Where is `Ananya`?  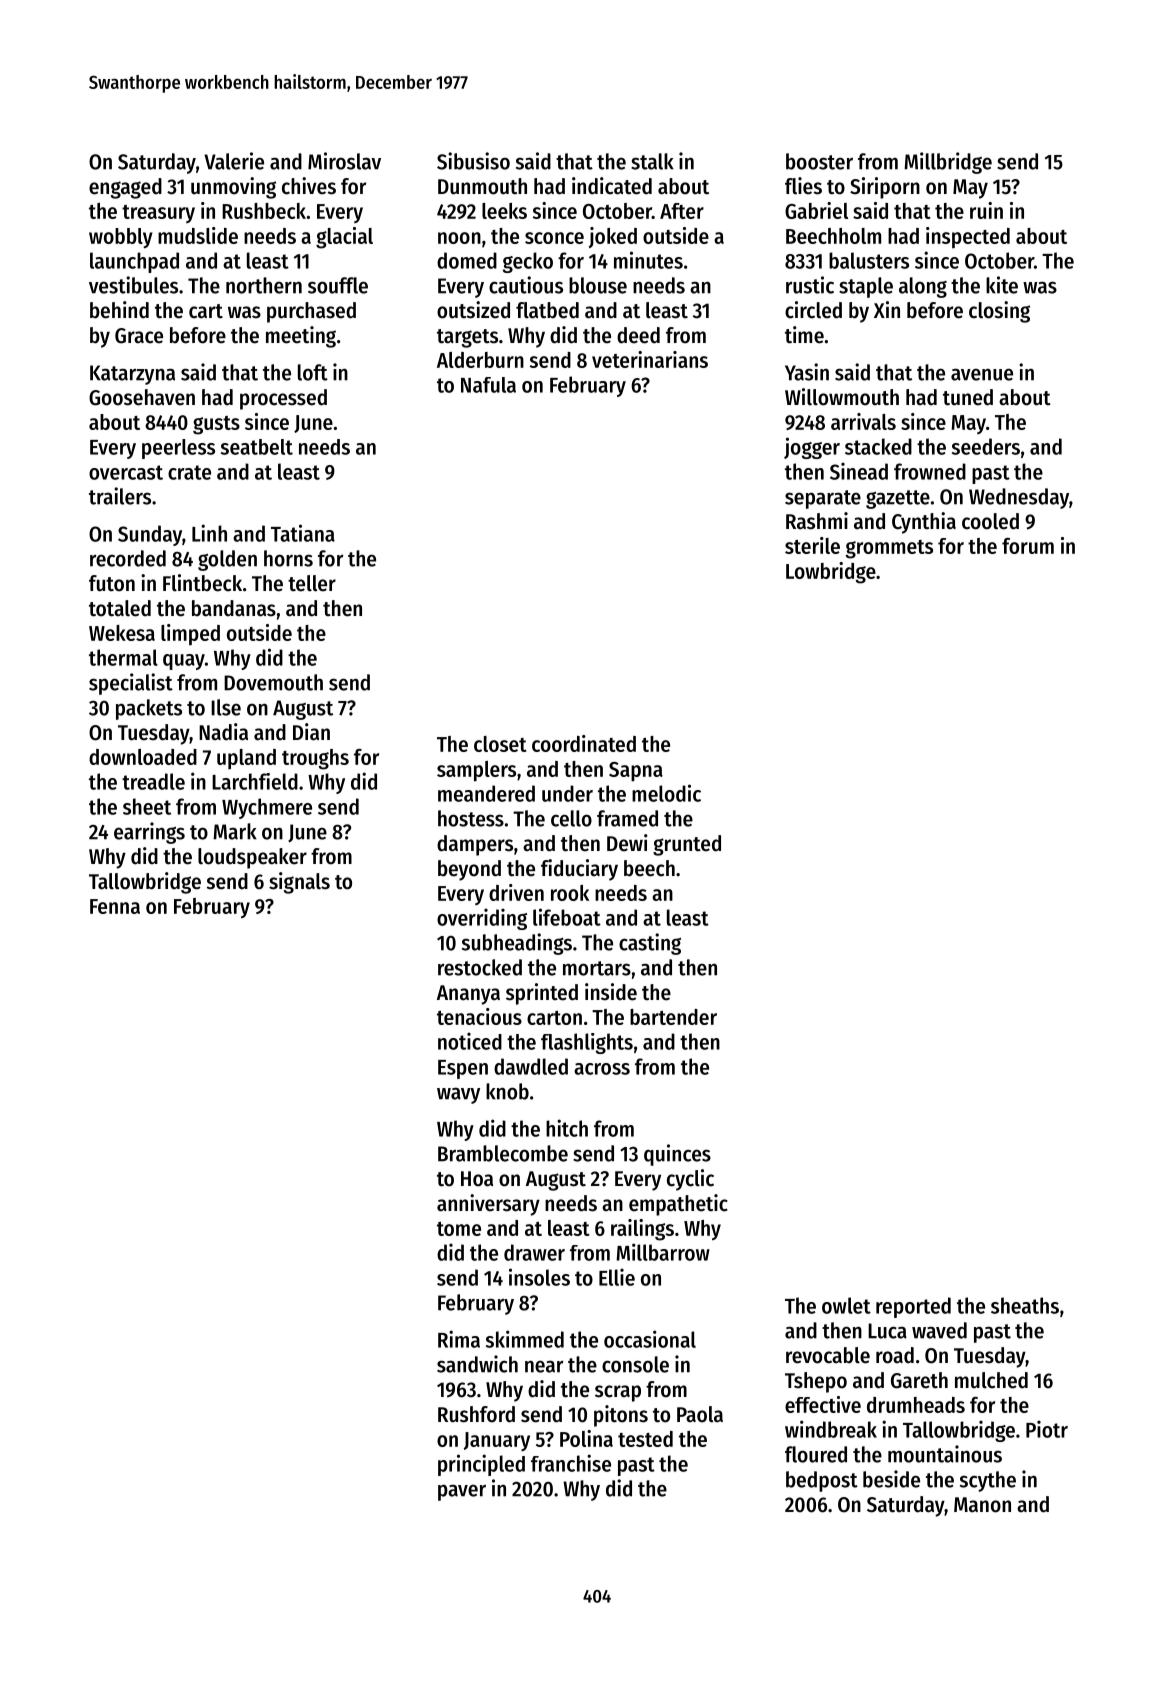 Ananya is located at coordinates (468, 995).
